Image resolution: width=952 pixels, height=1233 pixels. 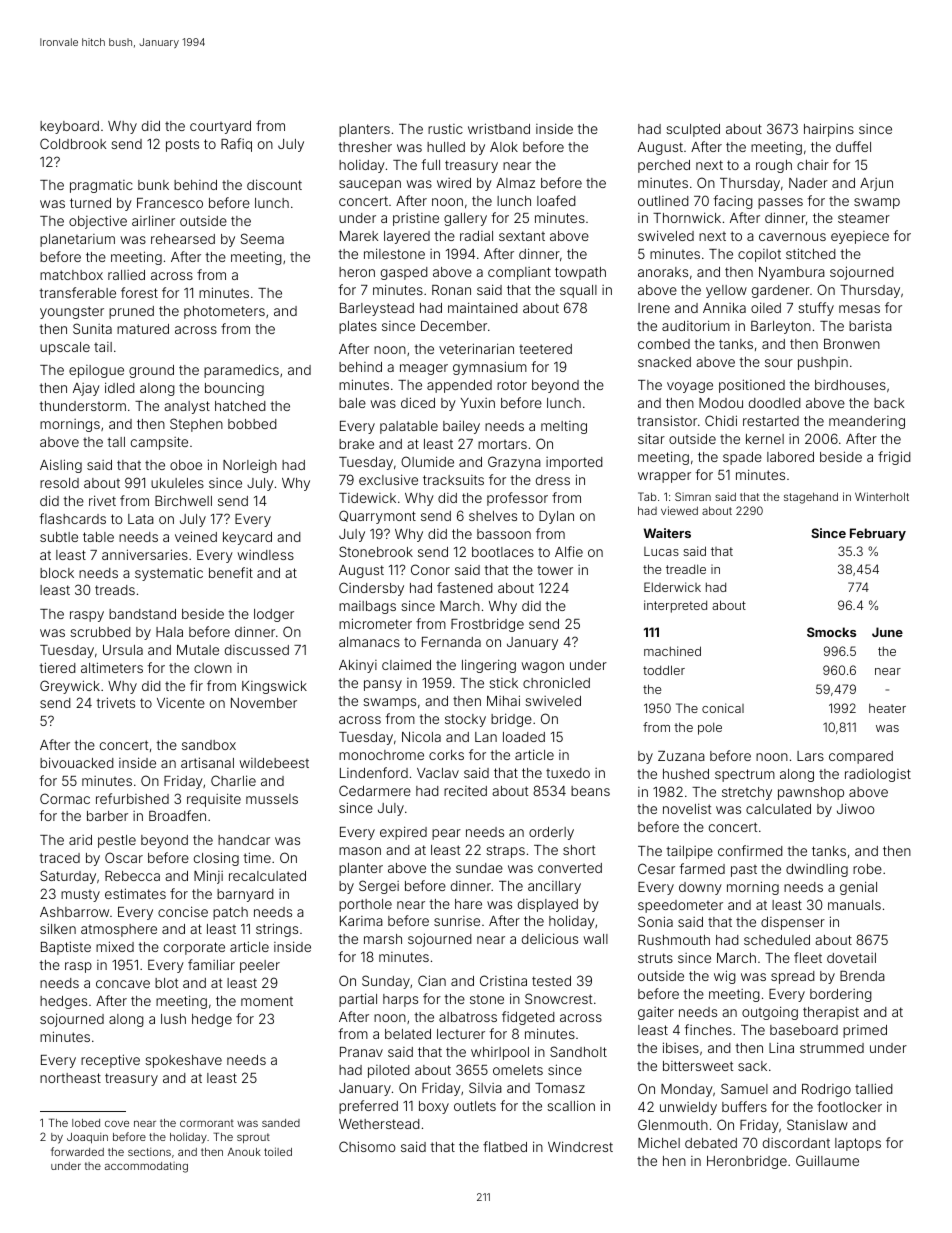 I want to click on courtyard, so click(x=220, y=127).
